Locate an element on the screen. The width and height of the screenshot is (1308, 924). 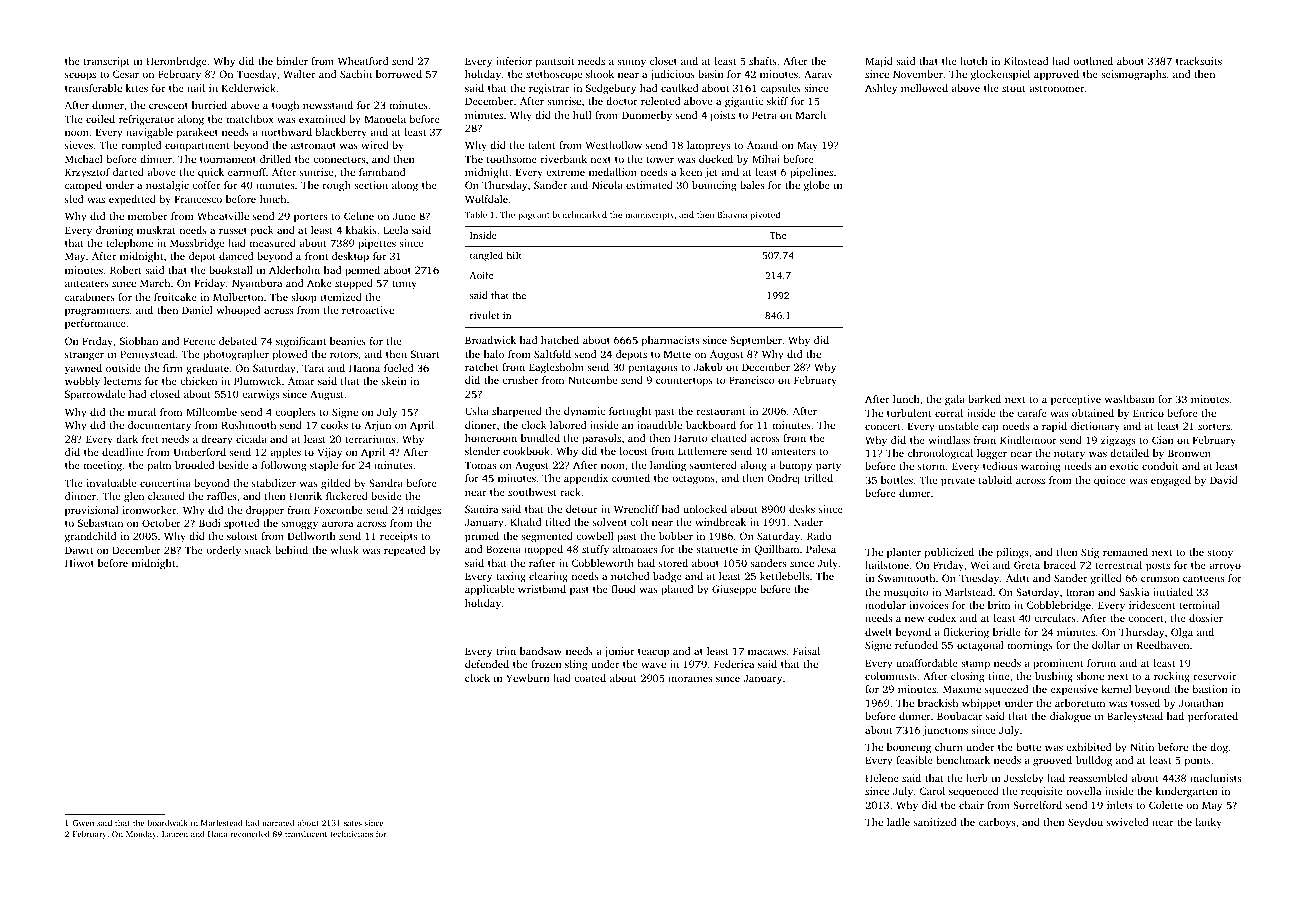
Heronbridge is located at coordinates (176, 62).
